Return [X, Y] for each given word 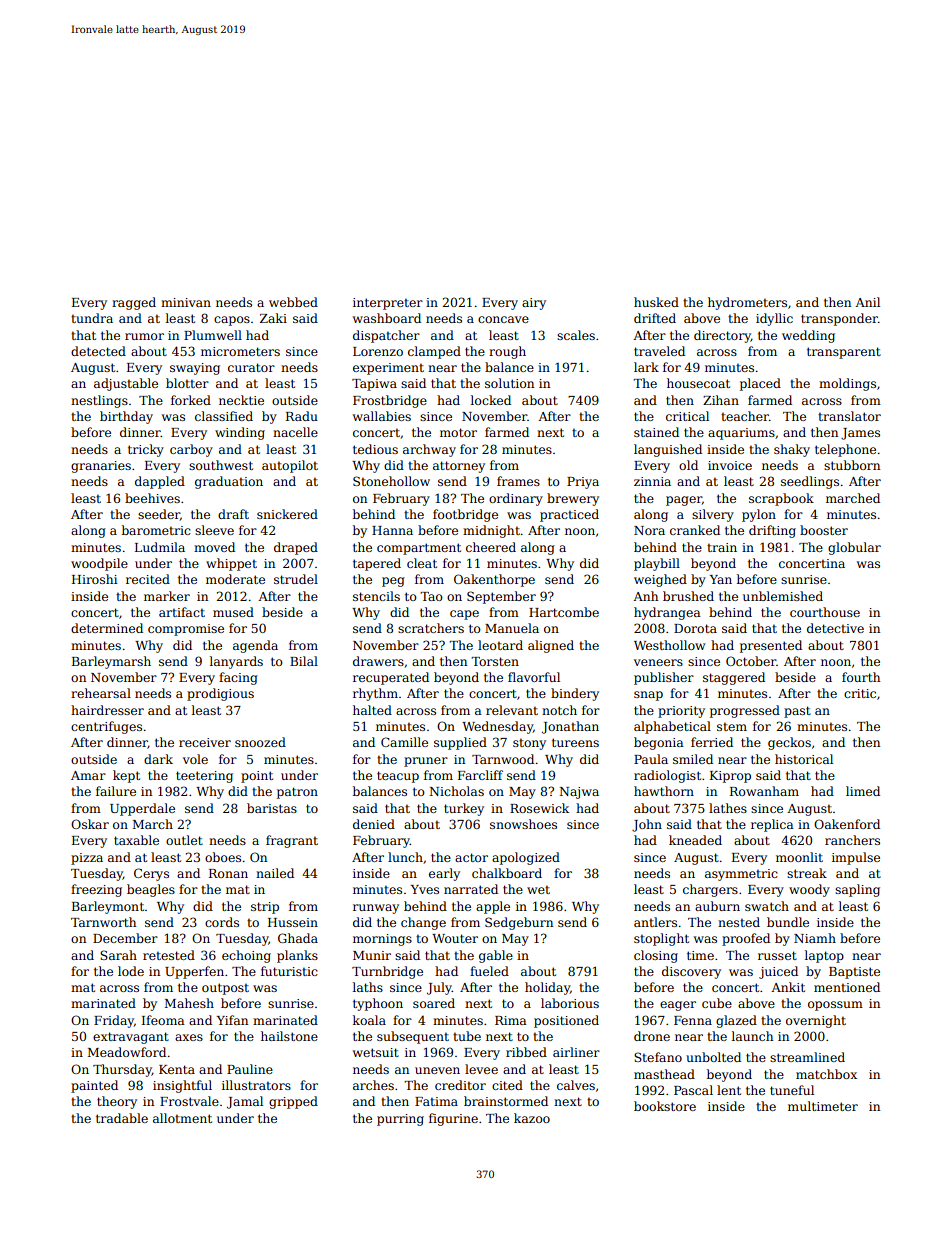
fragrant [292, 841]
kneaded [695, 840]
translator [849, 416]
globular [854, 548]
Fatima [436, 1101]
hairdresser [107, 710]
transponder [839, 319]
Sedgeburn [519, 923]
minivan [186, 302]
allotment [182, 1118]
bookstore [665, 1106]
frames [518, 481]
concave [503, 319]
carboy [191, 450]
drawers [378, 661]
